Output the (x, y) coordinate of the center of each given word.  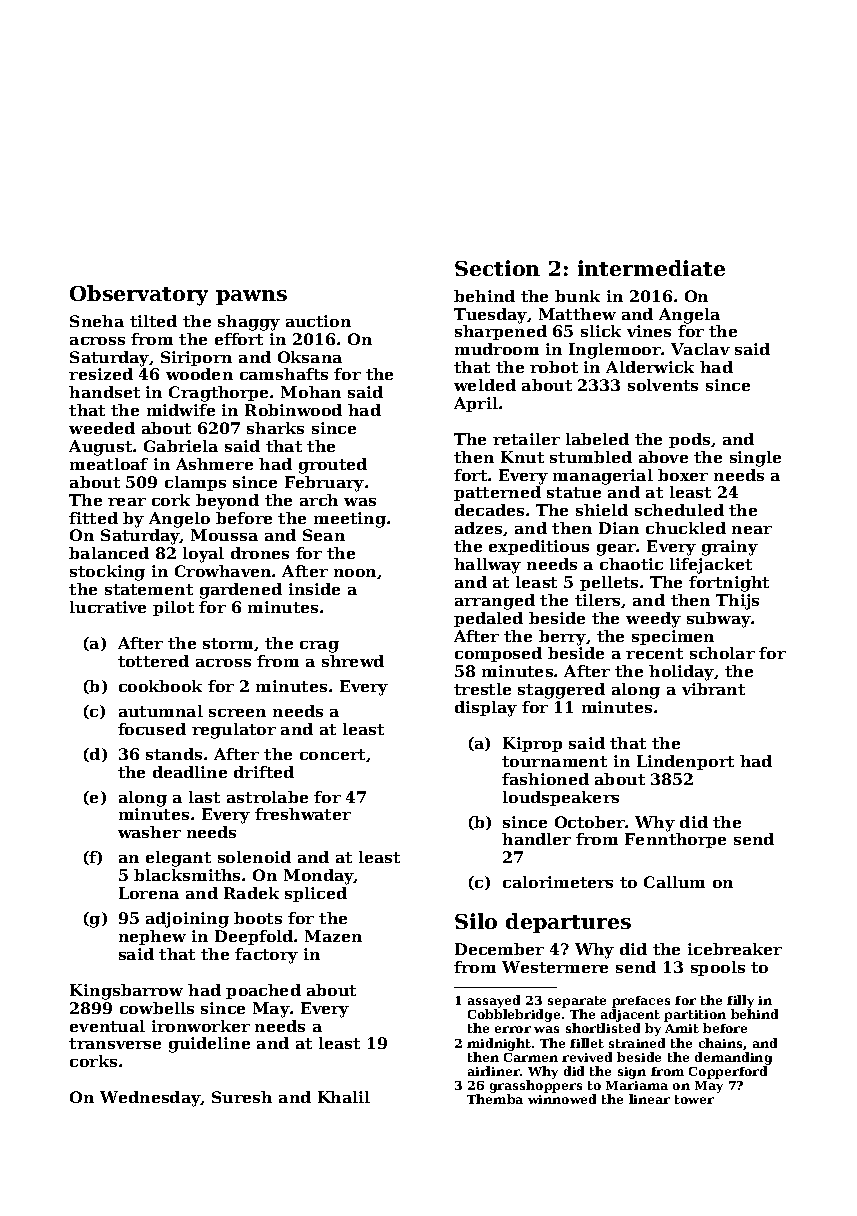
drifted (264, 772)
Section (497, 268)
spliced (316, 894)
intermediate (651, 268)
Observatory (139, 295)
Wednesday (150, 1099)
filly (740, 1001)
